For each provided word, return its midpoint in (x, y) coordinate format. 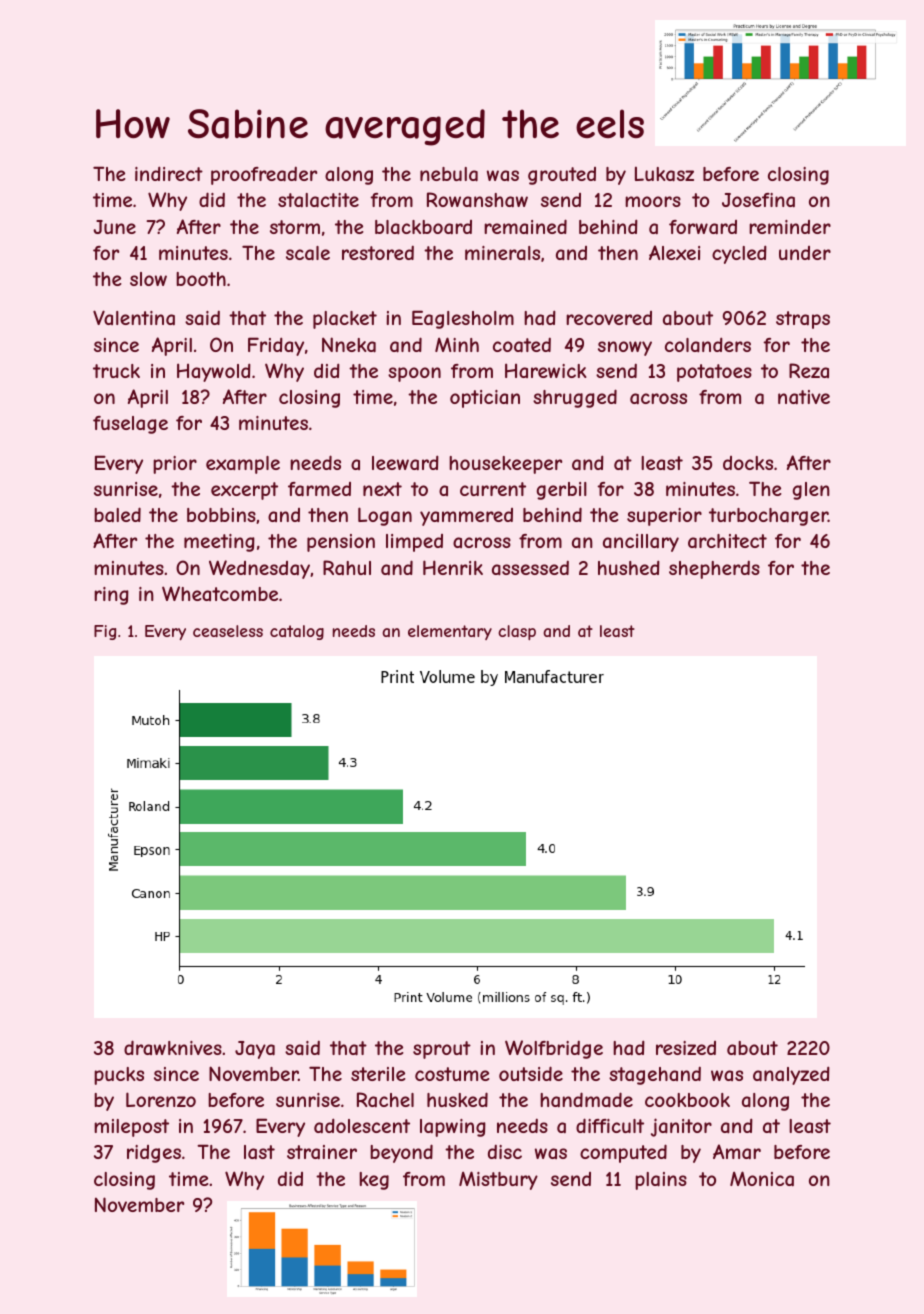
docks (748, 463)
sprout (442, 1050)
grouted (562, 176)
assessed (530, 568)
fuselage (130, 425)
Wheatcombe (220, 593)
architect (727, 541)
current (493, 489)
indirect (169, 173)
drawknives (173, 1047)
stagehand (655, 1075)
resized (686, 1048)
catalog (297, 632)
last (259, 1152)
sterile (378, 1074)
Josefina (758, 200)
